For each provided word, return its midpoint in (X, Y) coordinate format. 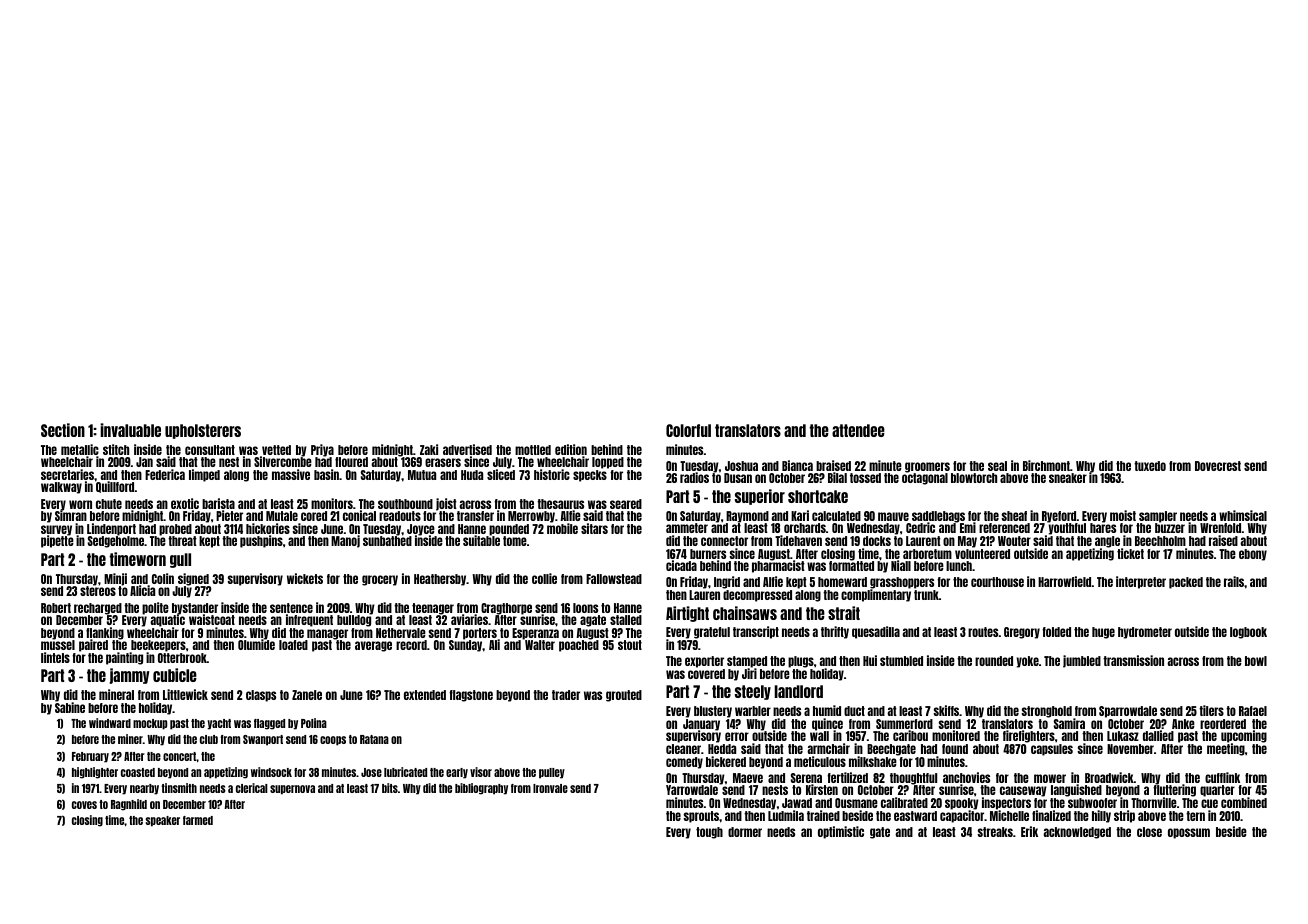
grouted (624, 696)
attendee (858, 430)
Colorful (688, 430)
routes (983, 632)
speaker (162, 821)
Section (63, 430)
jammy (129, 676)
